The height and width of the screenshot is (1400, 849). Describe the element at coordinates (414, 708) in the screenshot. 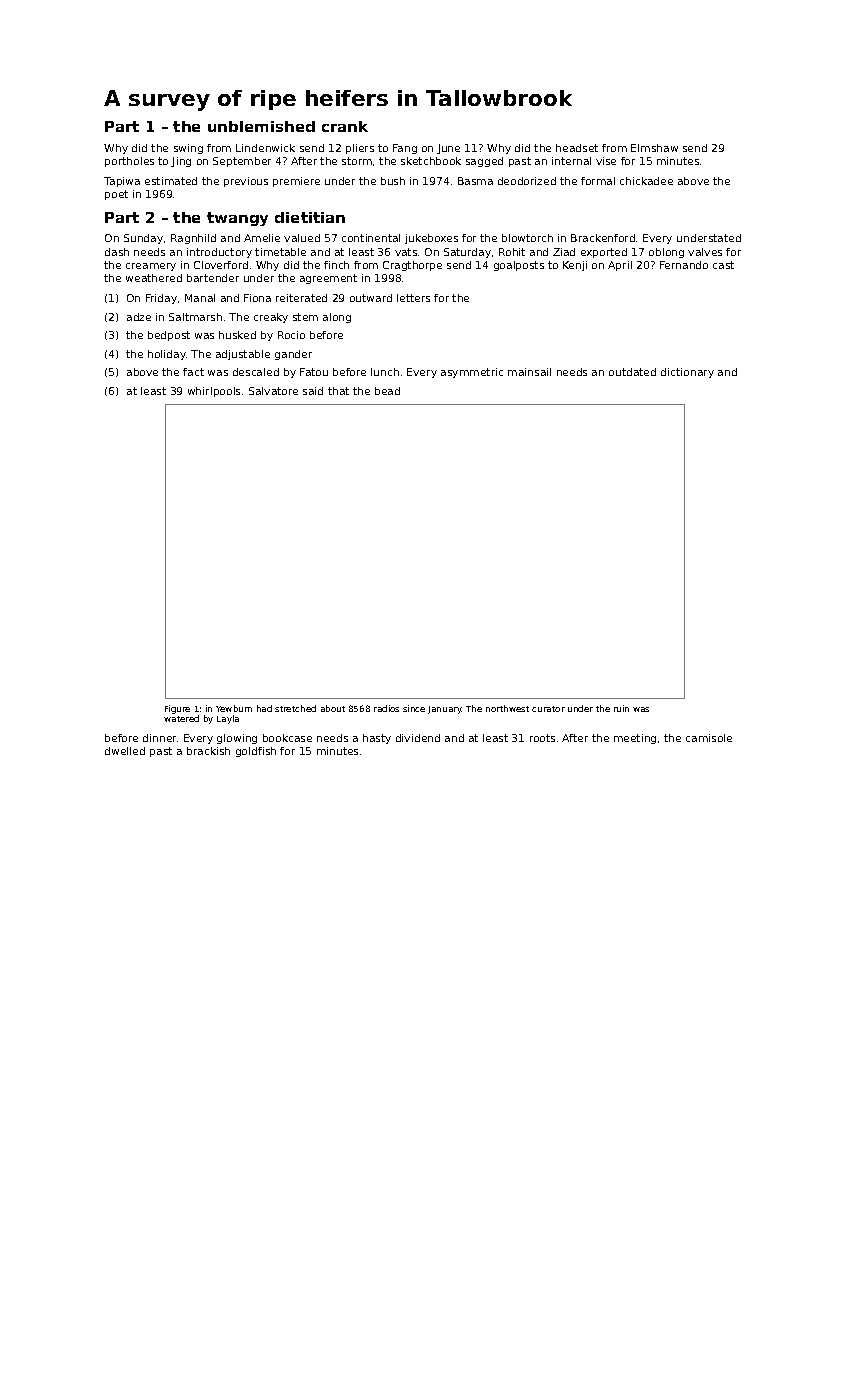

I see `since` at that location.
